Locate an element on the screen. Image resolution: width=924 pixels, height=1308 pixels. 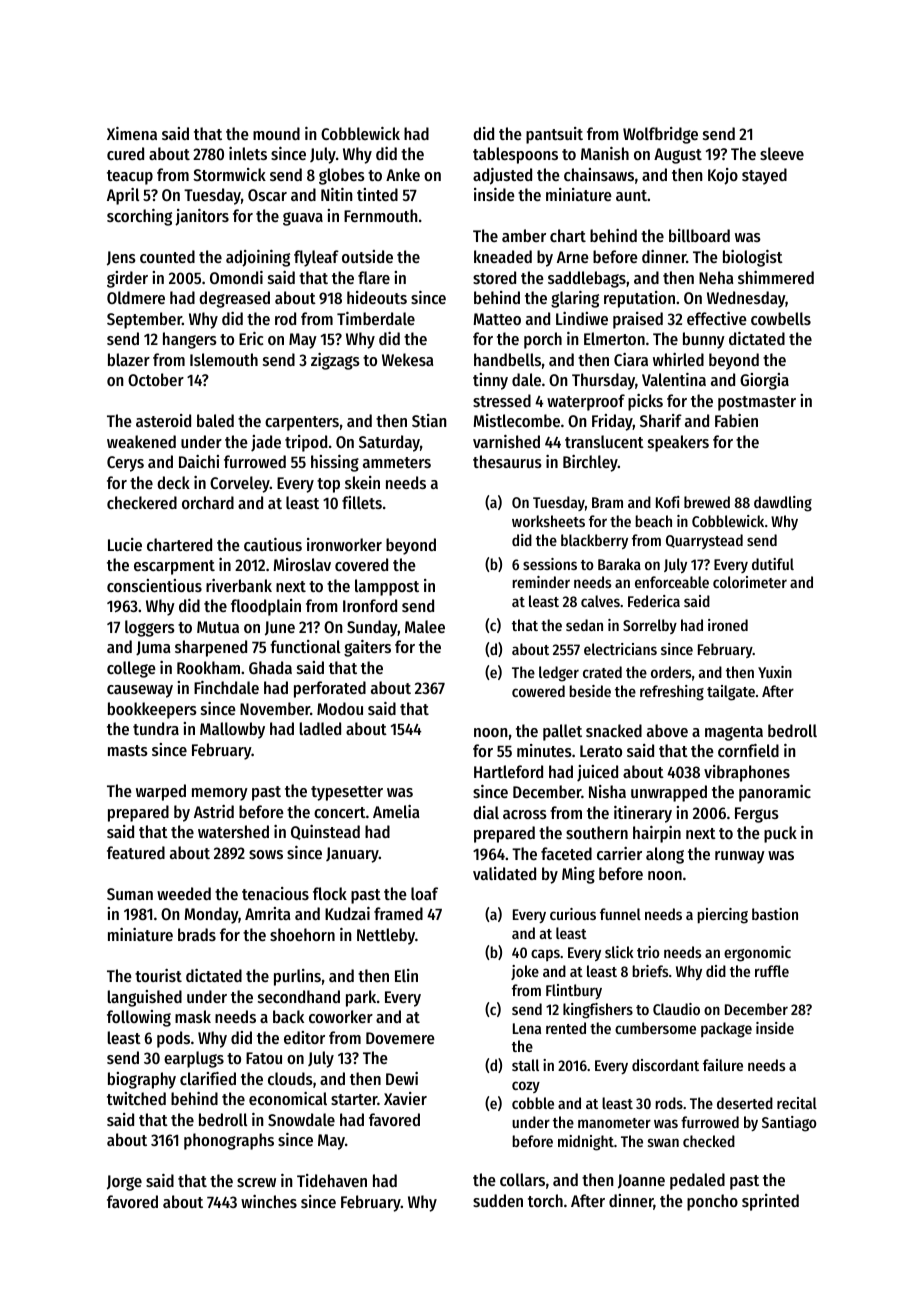
sleeve is located at coordinates (782, 153).
